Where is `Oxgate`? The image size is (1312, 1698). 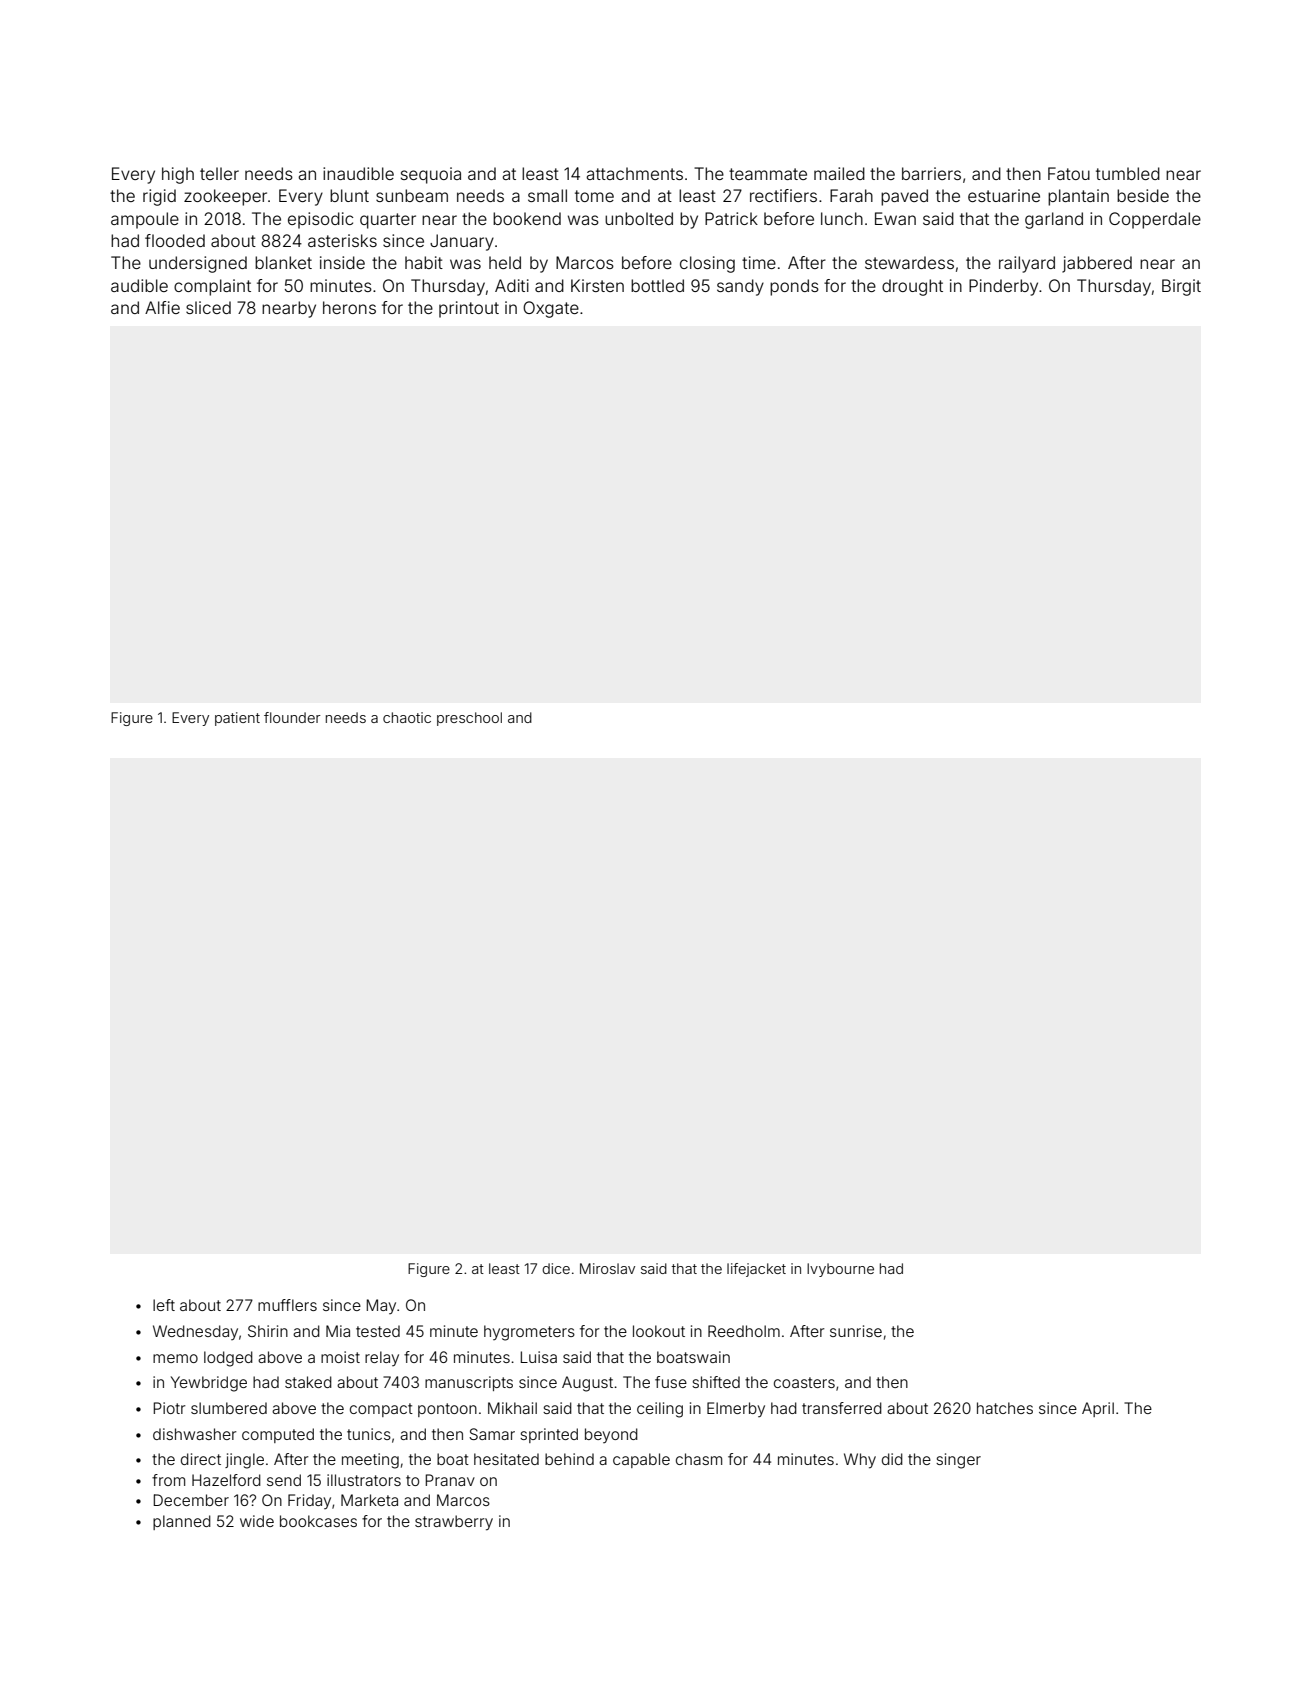
Oxgate is located at coordinates (551, 309).
